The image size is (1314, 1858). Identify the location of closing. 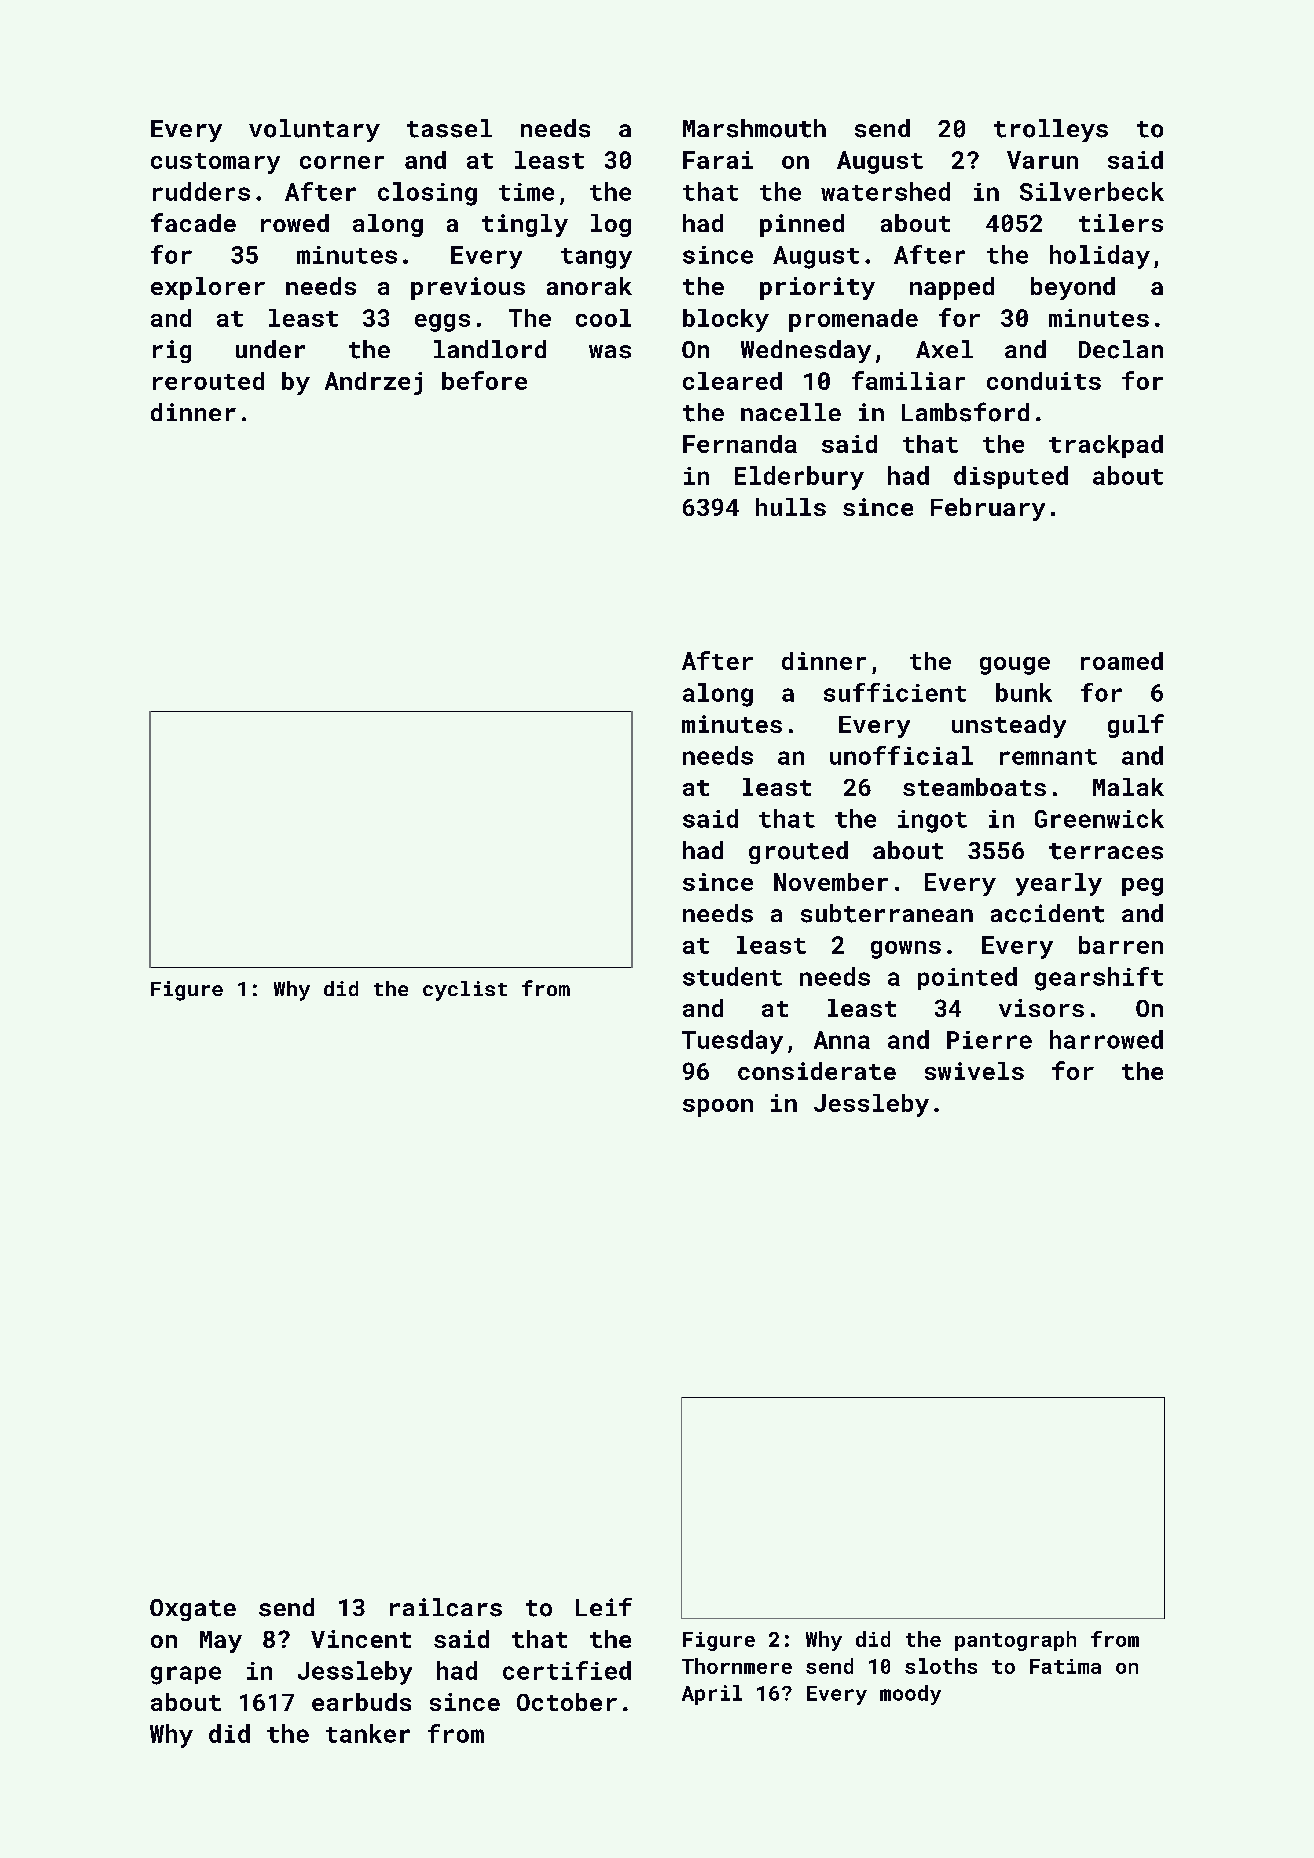
(427, 194).
